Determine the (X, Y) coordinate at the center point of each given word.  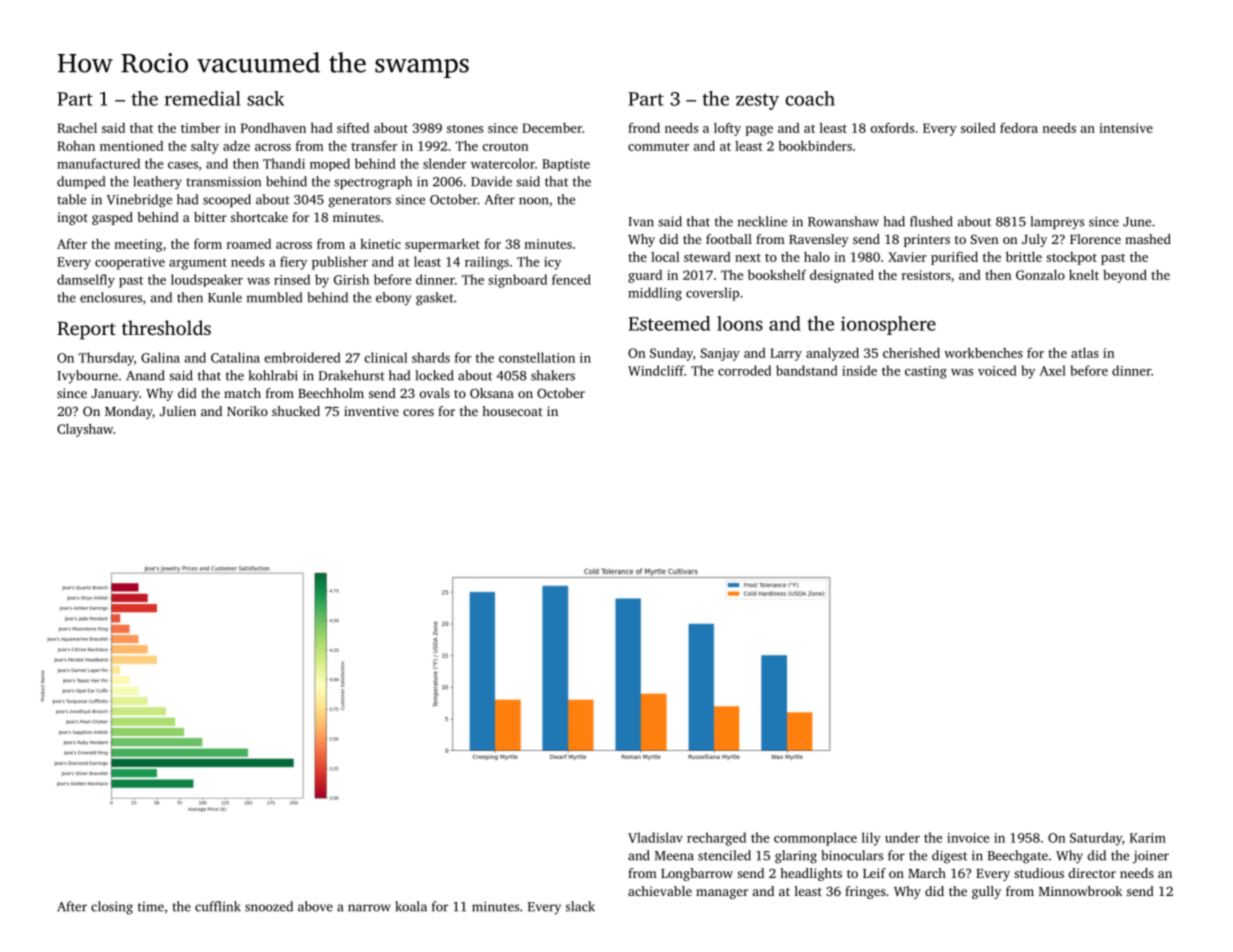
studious (1039, 873)
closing (112, 908)
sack (265, 98)
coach (810, 98)
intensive (1126, 128)
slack (580, 906)
